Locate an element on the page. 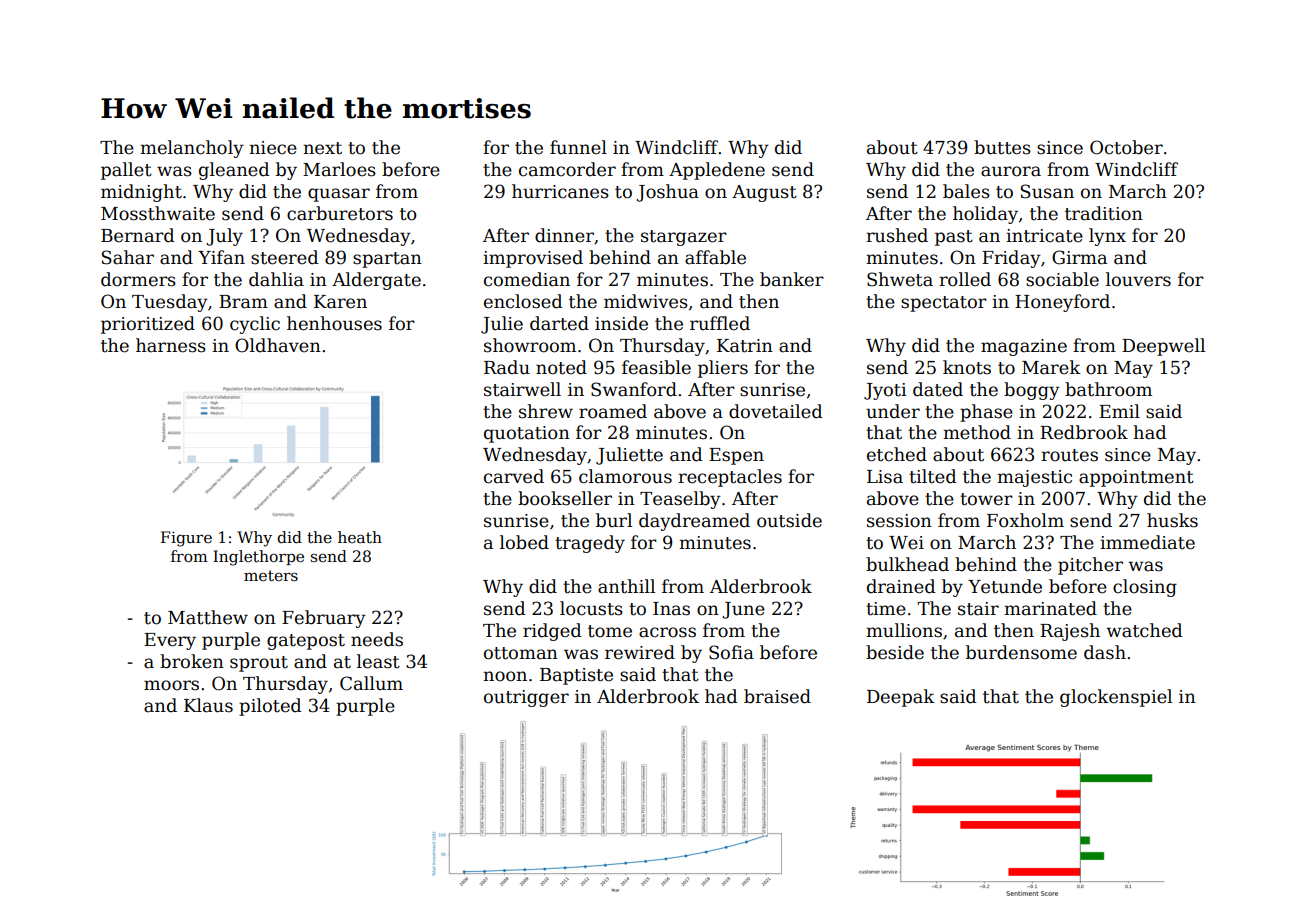 This image has height=924, width=1308. needs is located at coordinates (377, 639).
